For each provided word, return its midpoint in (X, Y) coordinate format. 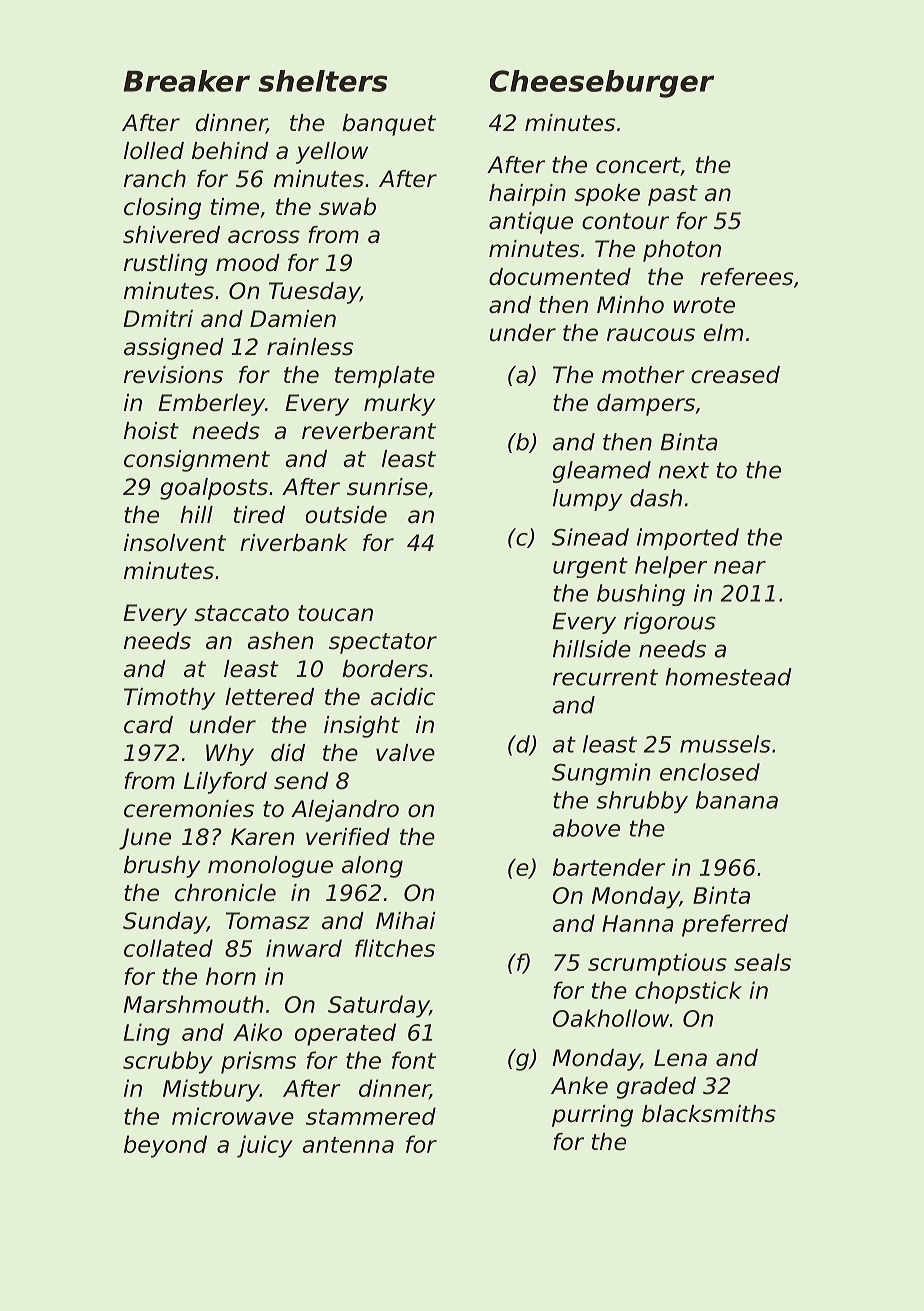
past (673, 195)
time (235, 207)
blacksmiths (709, 1114)
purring (592, 1116)
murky (399, 405)
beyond (165, 1146)
